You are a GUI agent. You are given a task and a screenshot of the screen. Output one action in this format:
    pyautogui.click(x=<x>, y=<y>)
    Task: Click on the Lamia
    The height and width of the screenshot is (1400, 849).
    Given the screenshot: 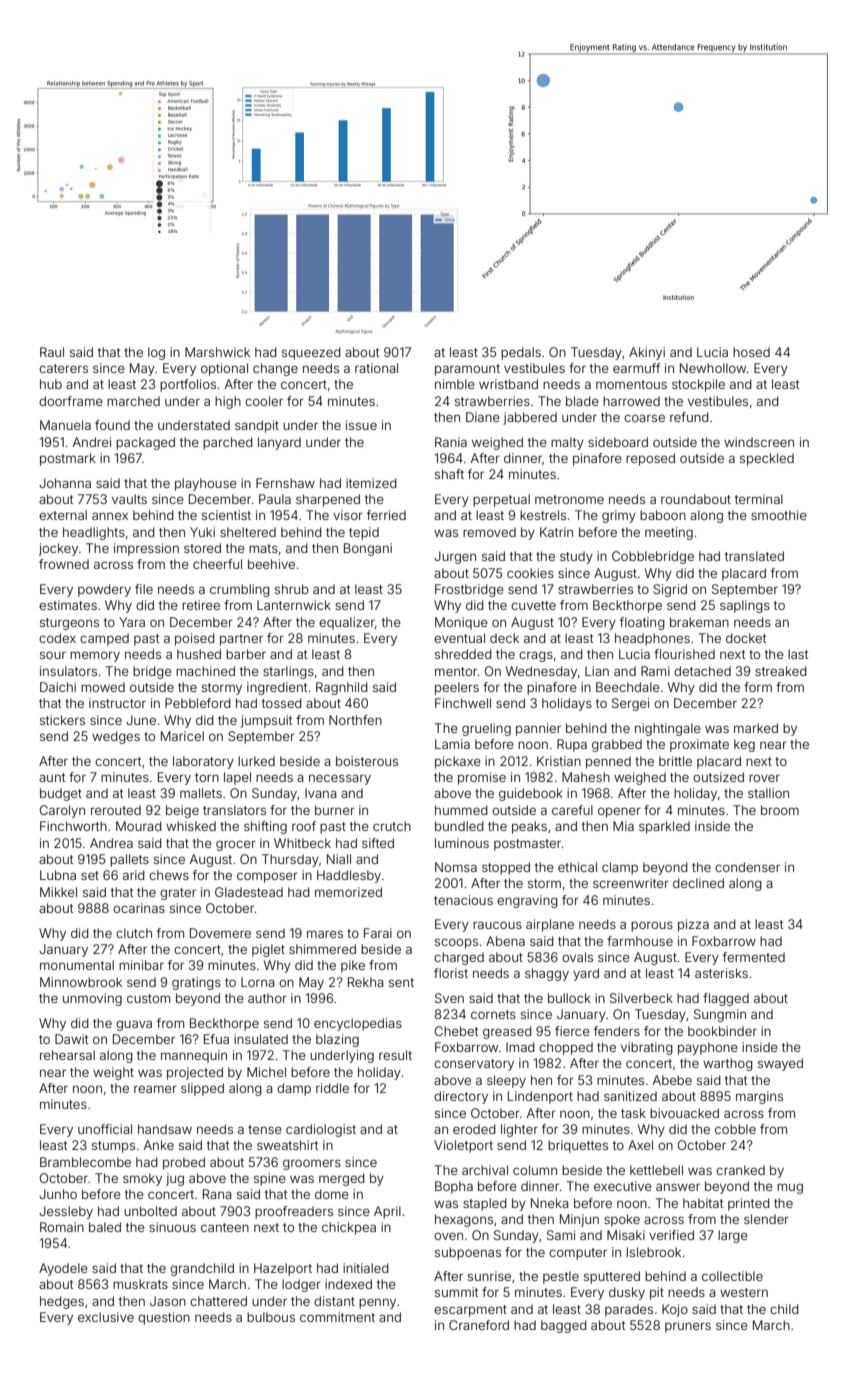 What is the action you would take?
    pyautogui.click(x=452, y=744)
